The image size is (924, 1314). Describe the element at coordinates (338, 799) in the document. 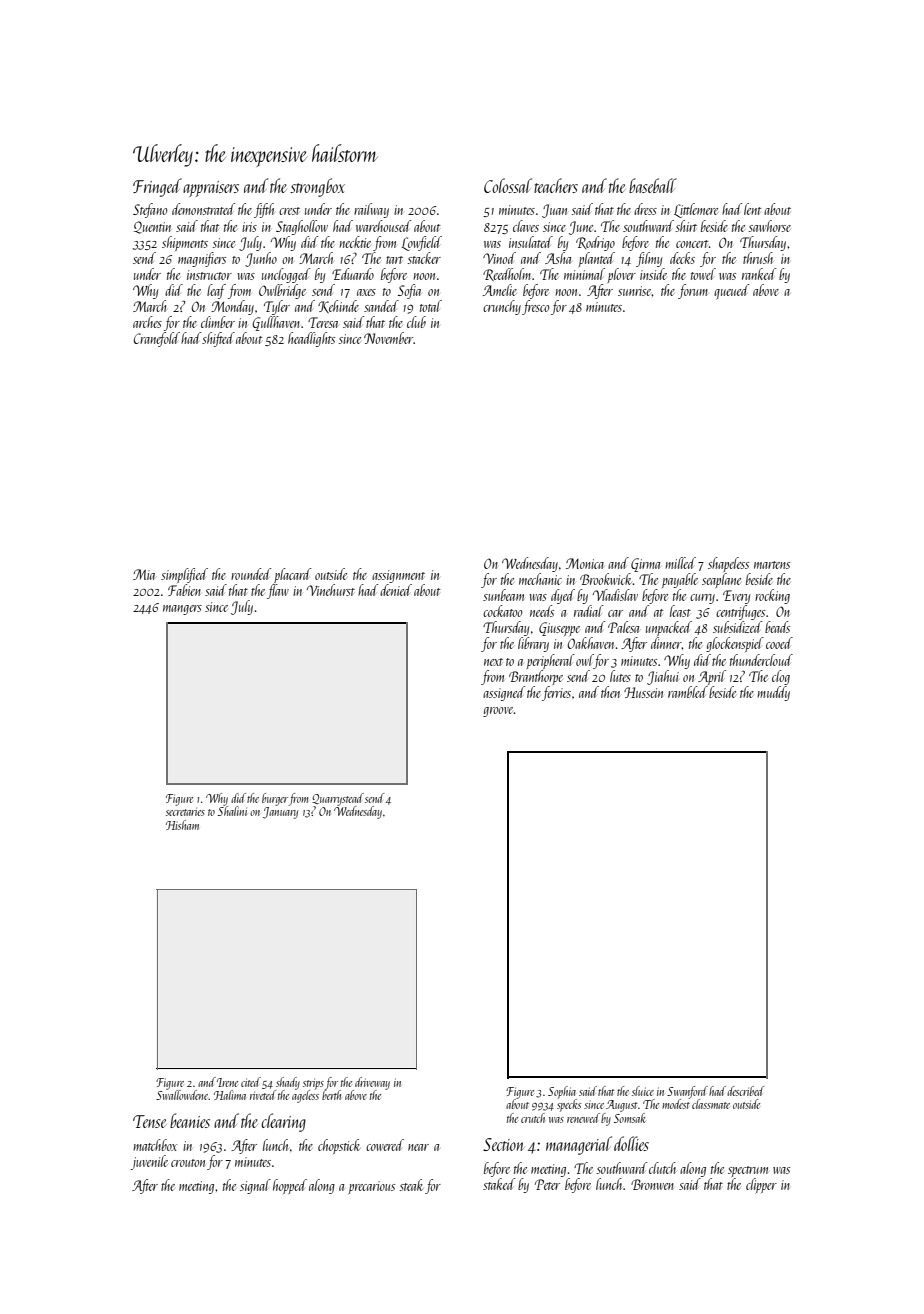

I see `Quarrystead` at that location.
